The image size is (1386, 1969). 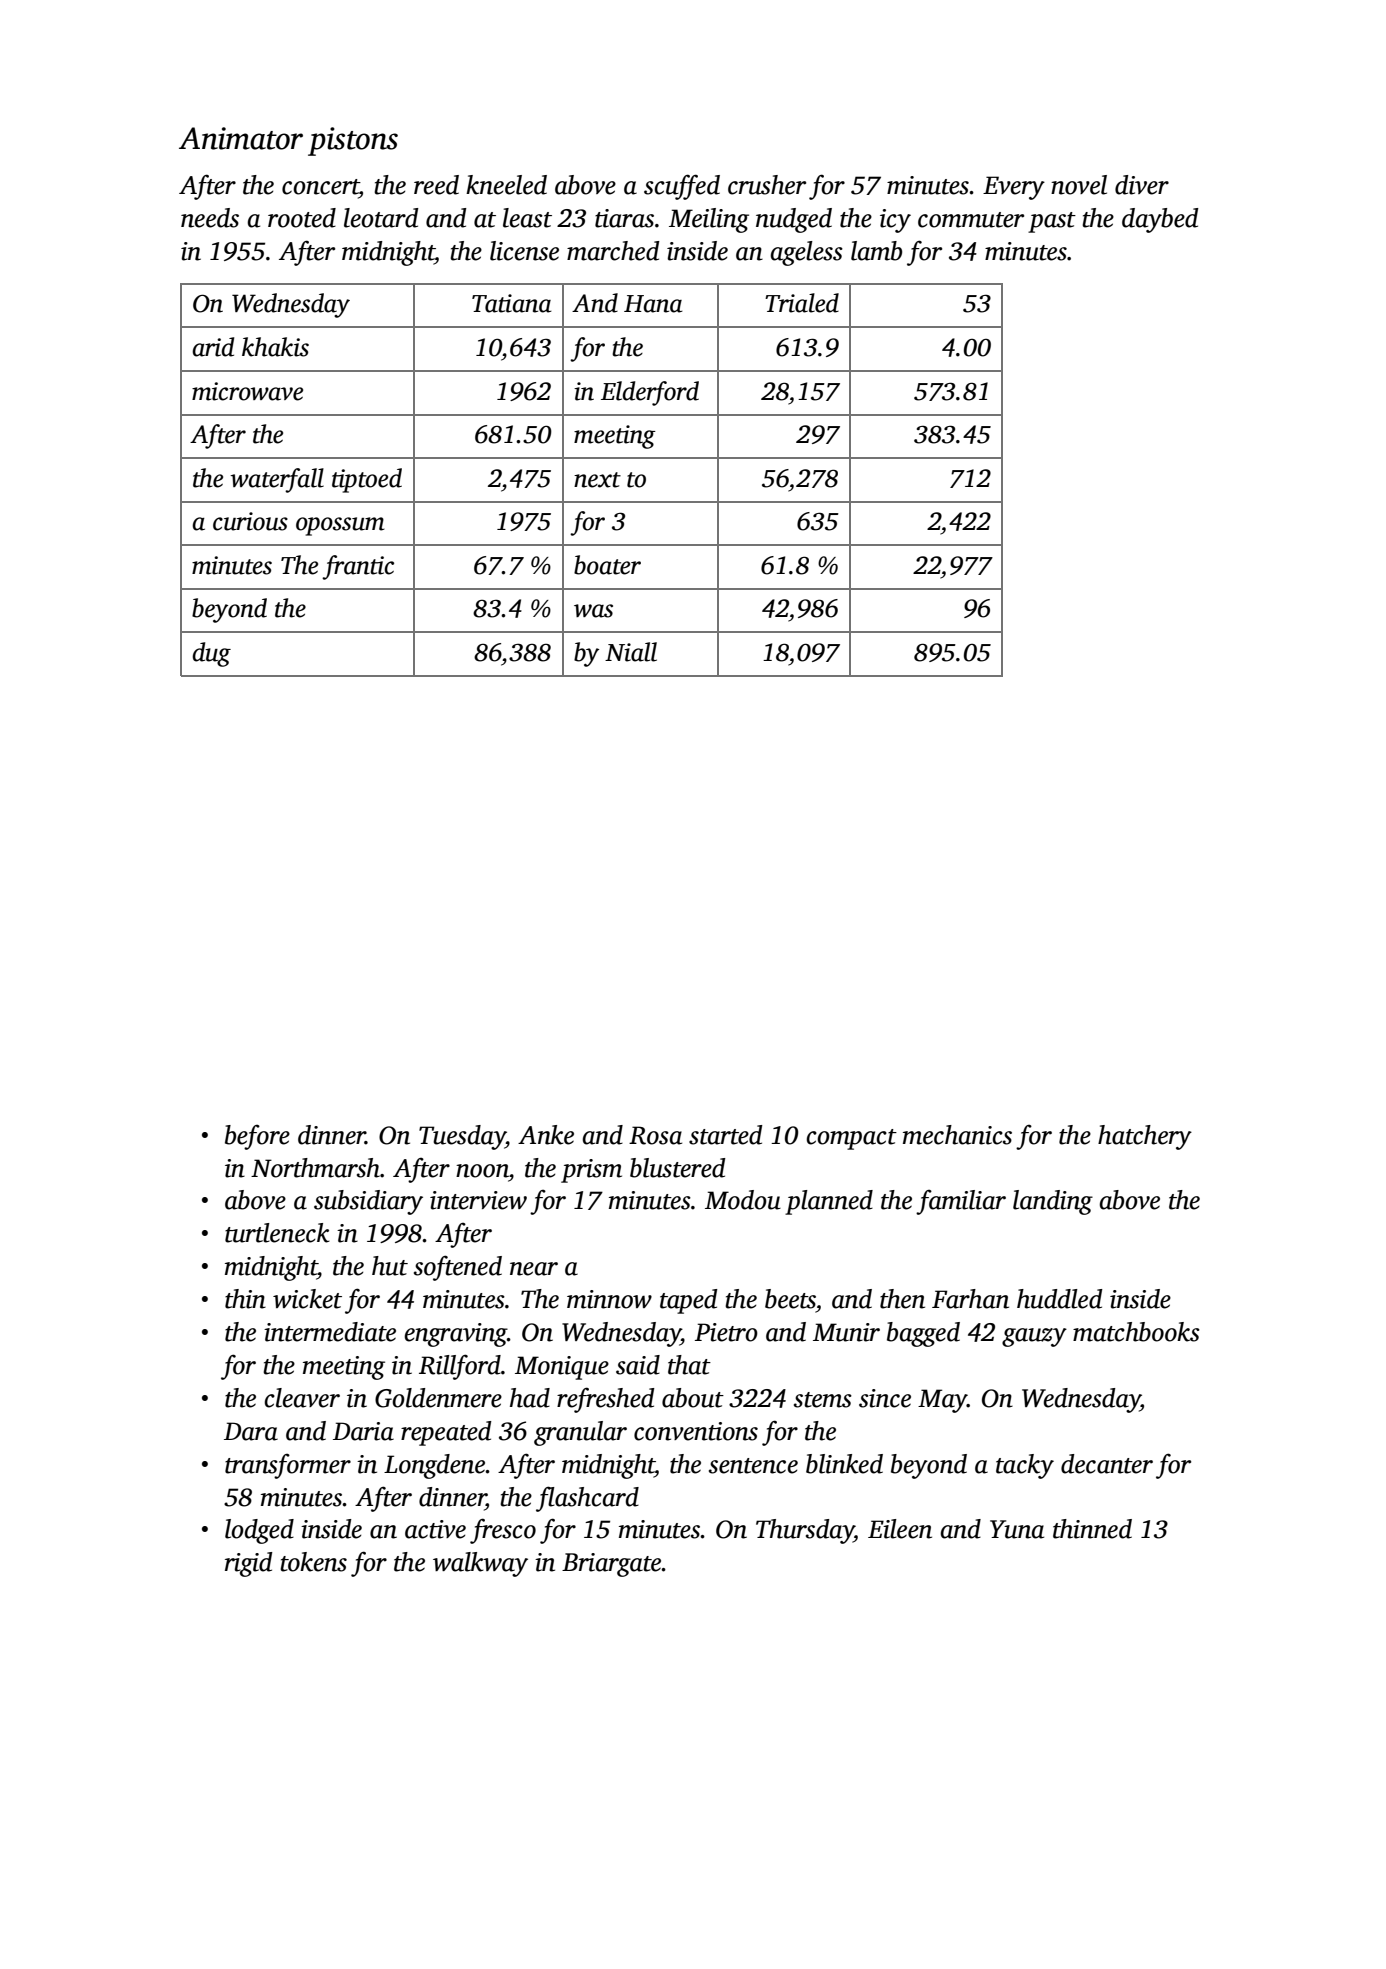 I want to click on Tatiana, so click(x=512, y=303).
